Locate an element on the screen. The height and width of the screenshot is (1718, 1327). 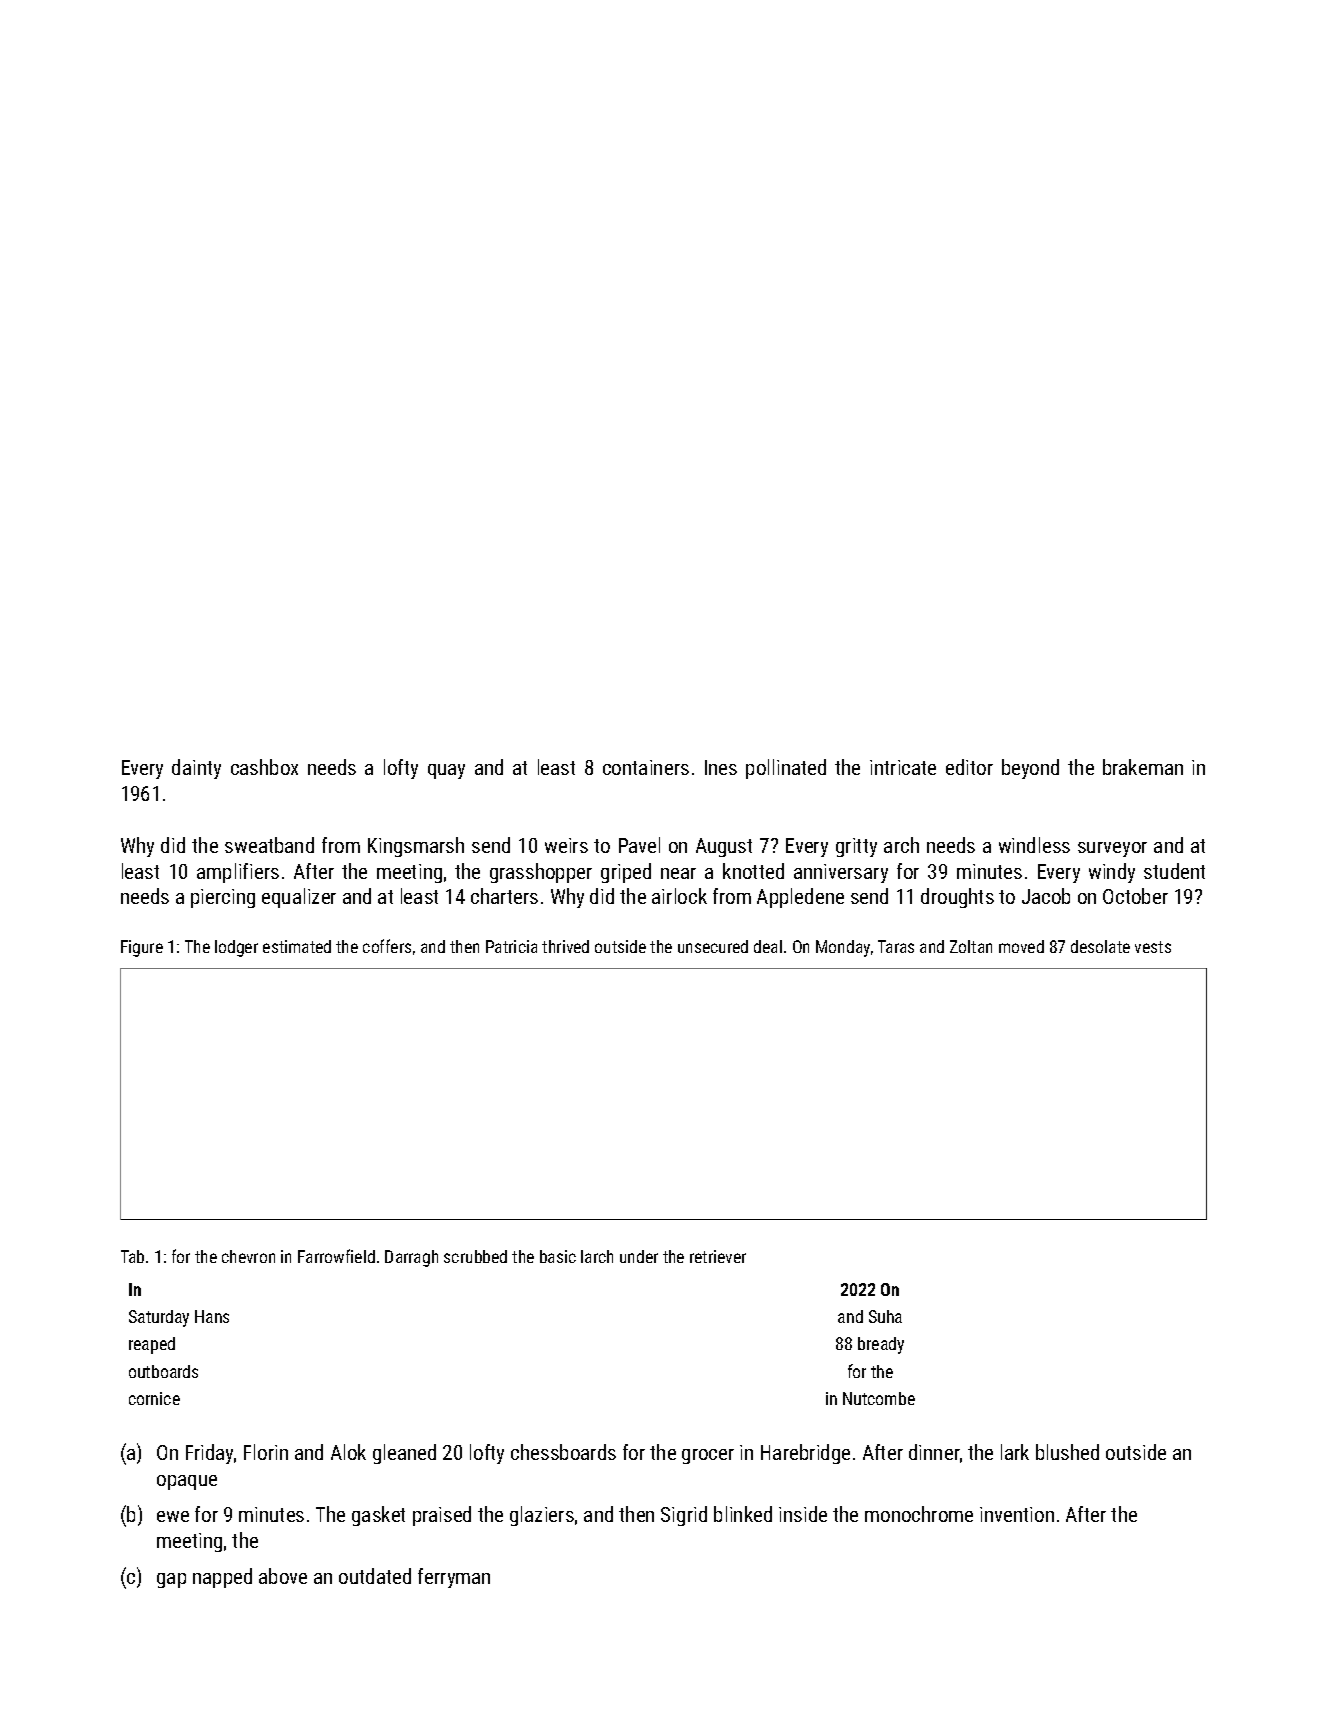
October is located at coordinates (1135, 896).
